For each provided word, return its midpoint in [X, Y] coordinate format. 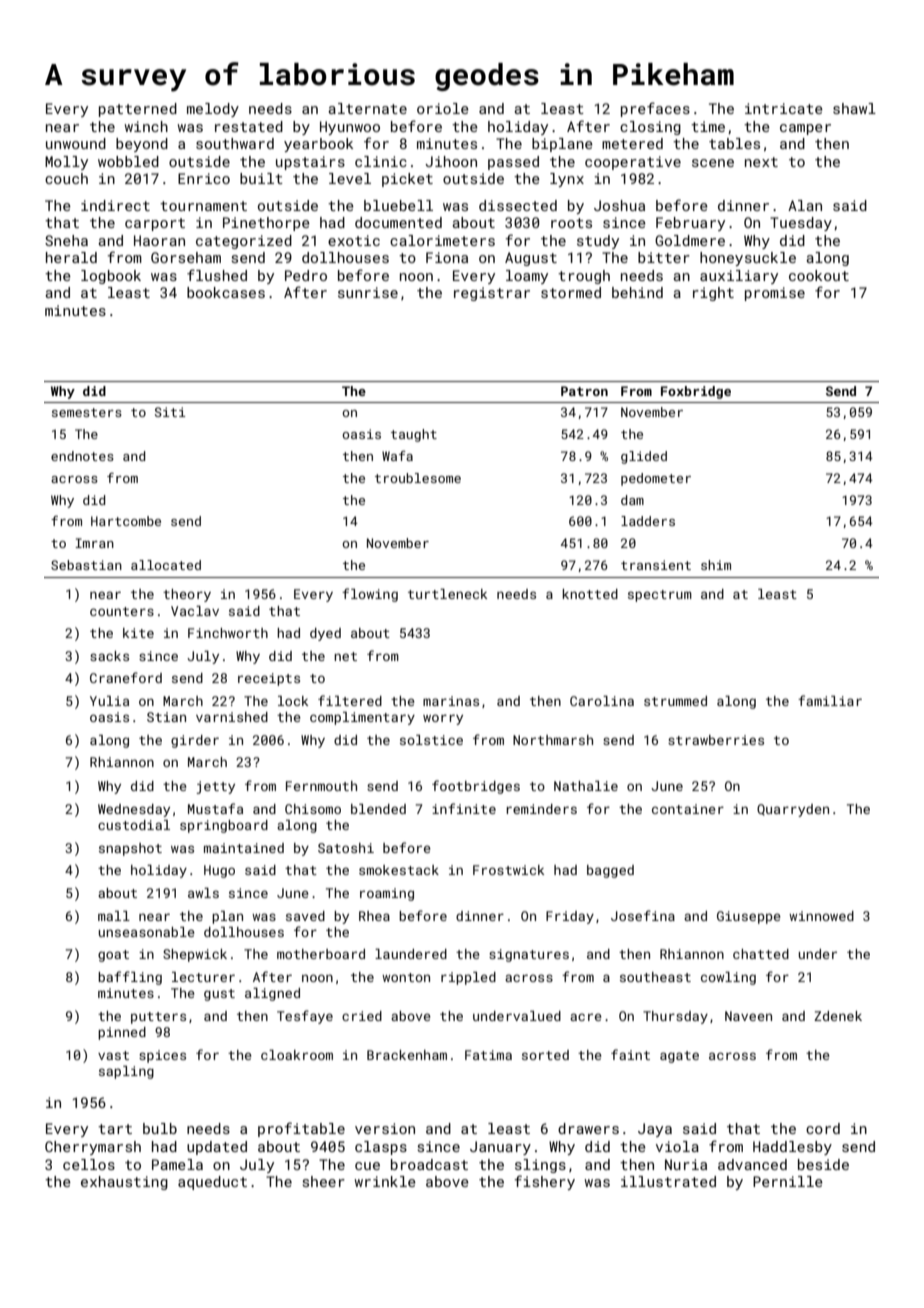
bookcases [226, 292]
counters [122, 611]
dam [632, 500]
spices [162, 1056]
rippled [468, 978]
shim [716, 565]
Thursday [675, 1017]
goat [113, 956]
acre [586, 1017]
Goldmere [690, 240]
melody [213, 110]
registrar [492, 294]
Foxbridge [696, 392]
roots [571, 223]
